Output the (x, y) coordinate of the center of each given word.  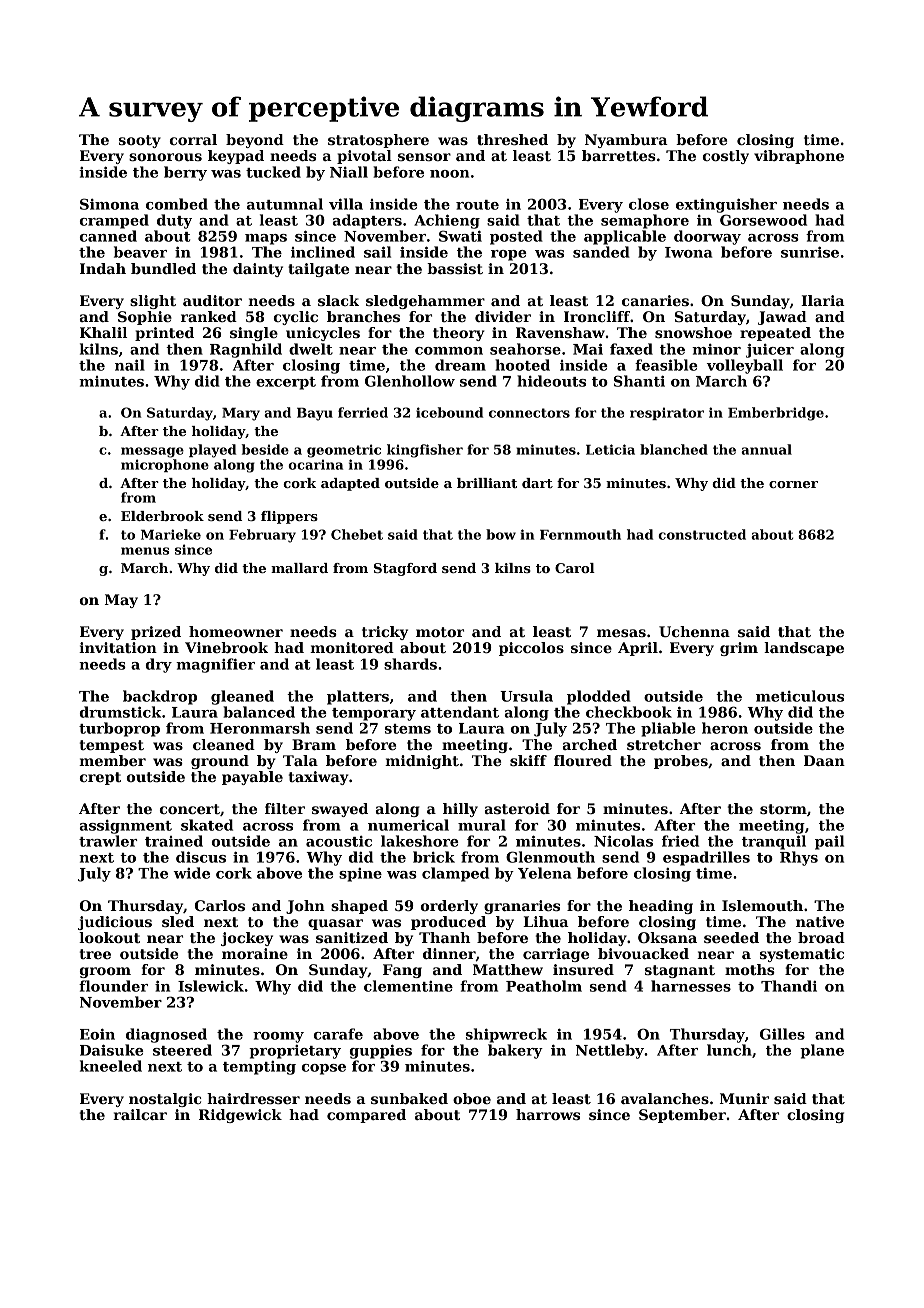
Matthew (508, 969)
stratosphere (378, 141)
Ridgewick (240, 1116)
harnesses (691, 986)
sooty (140, 141)
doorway (707, 237)
